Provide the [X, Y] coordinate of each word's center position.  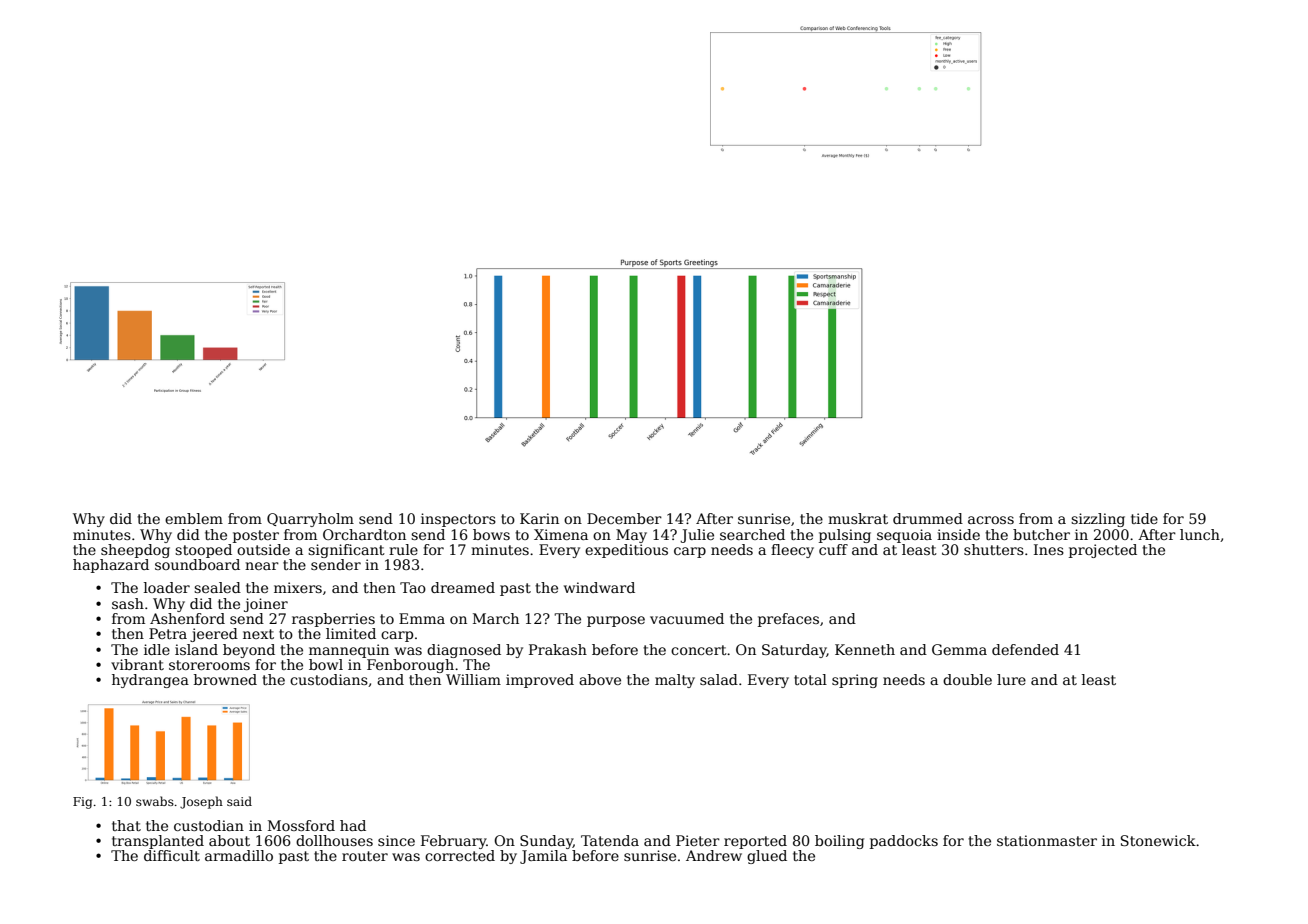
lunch [1200, 534]
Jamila [543, 857]
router [365, 856]
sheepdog [135, 551]
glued [767, 857]
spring [855, 681]
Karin [539, 518]
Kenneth [865, 649]
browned [225, 679]
